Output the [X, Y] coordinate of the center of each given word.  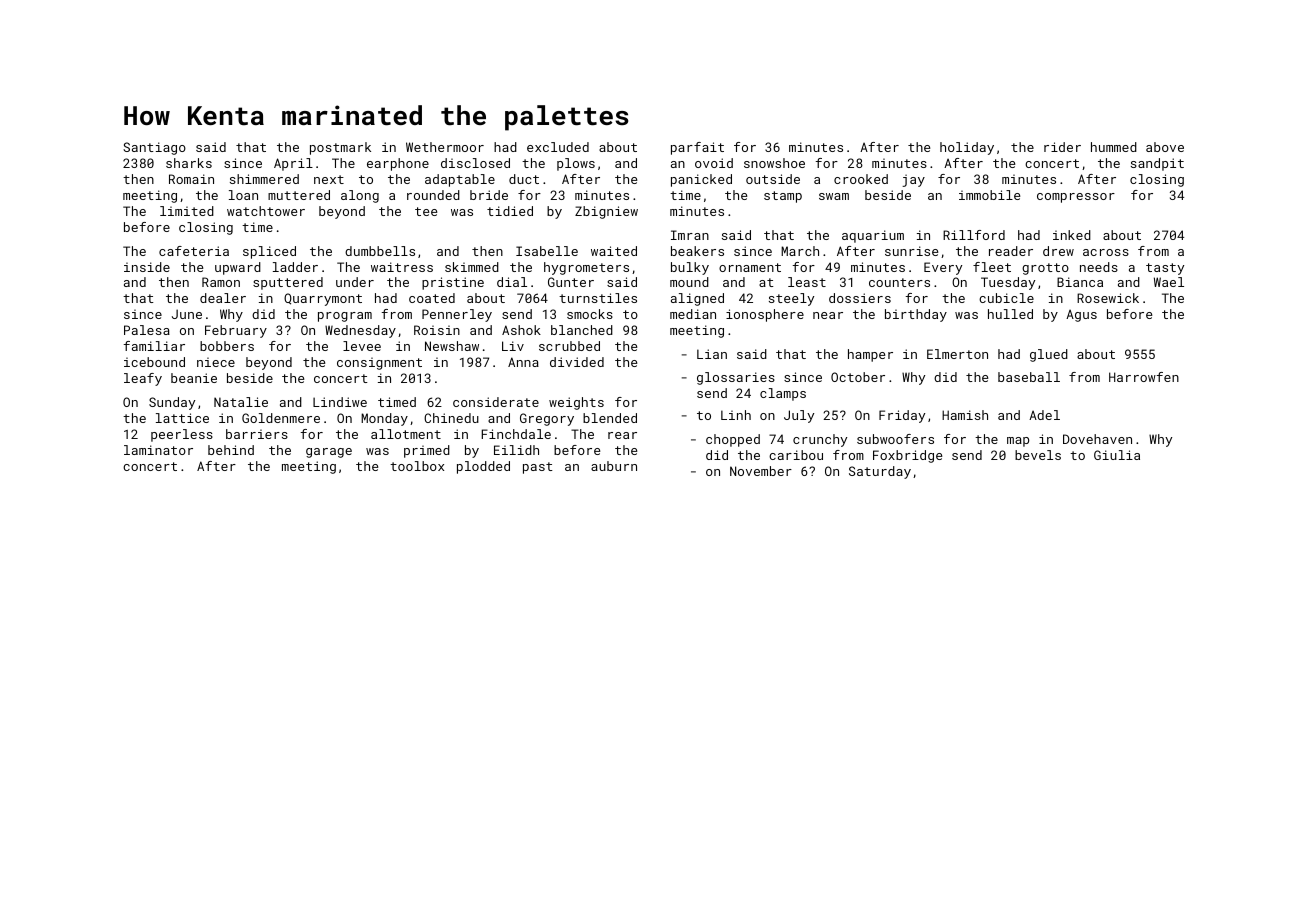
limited [187, 211]
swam [834, 196]
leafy [143, 379]
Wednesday [360, 331]
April [293, 164]
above [1165, 147]
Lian [712, 354]
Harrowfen [1144, 377]
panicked [701, 180]
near [828, 315]
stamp [783, 197]
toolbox [417, 466]
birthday [916, 315]
